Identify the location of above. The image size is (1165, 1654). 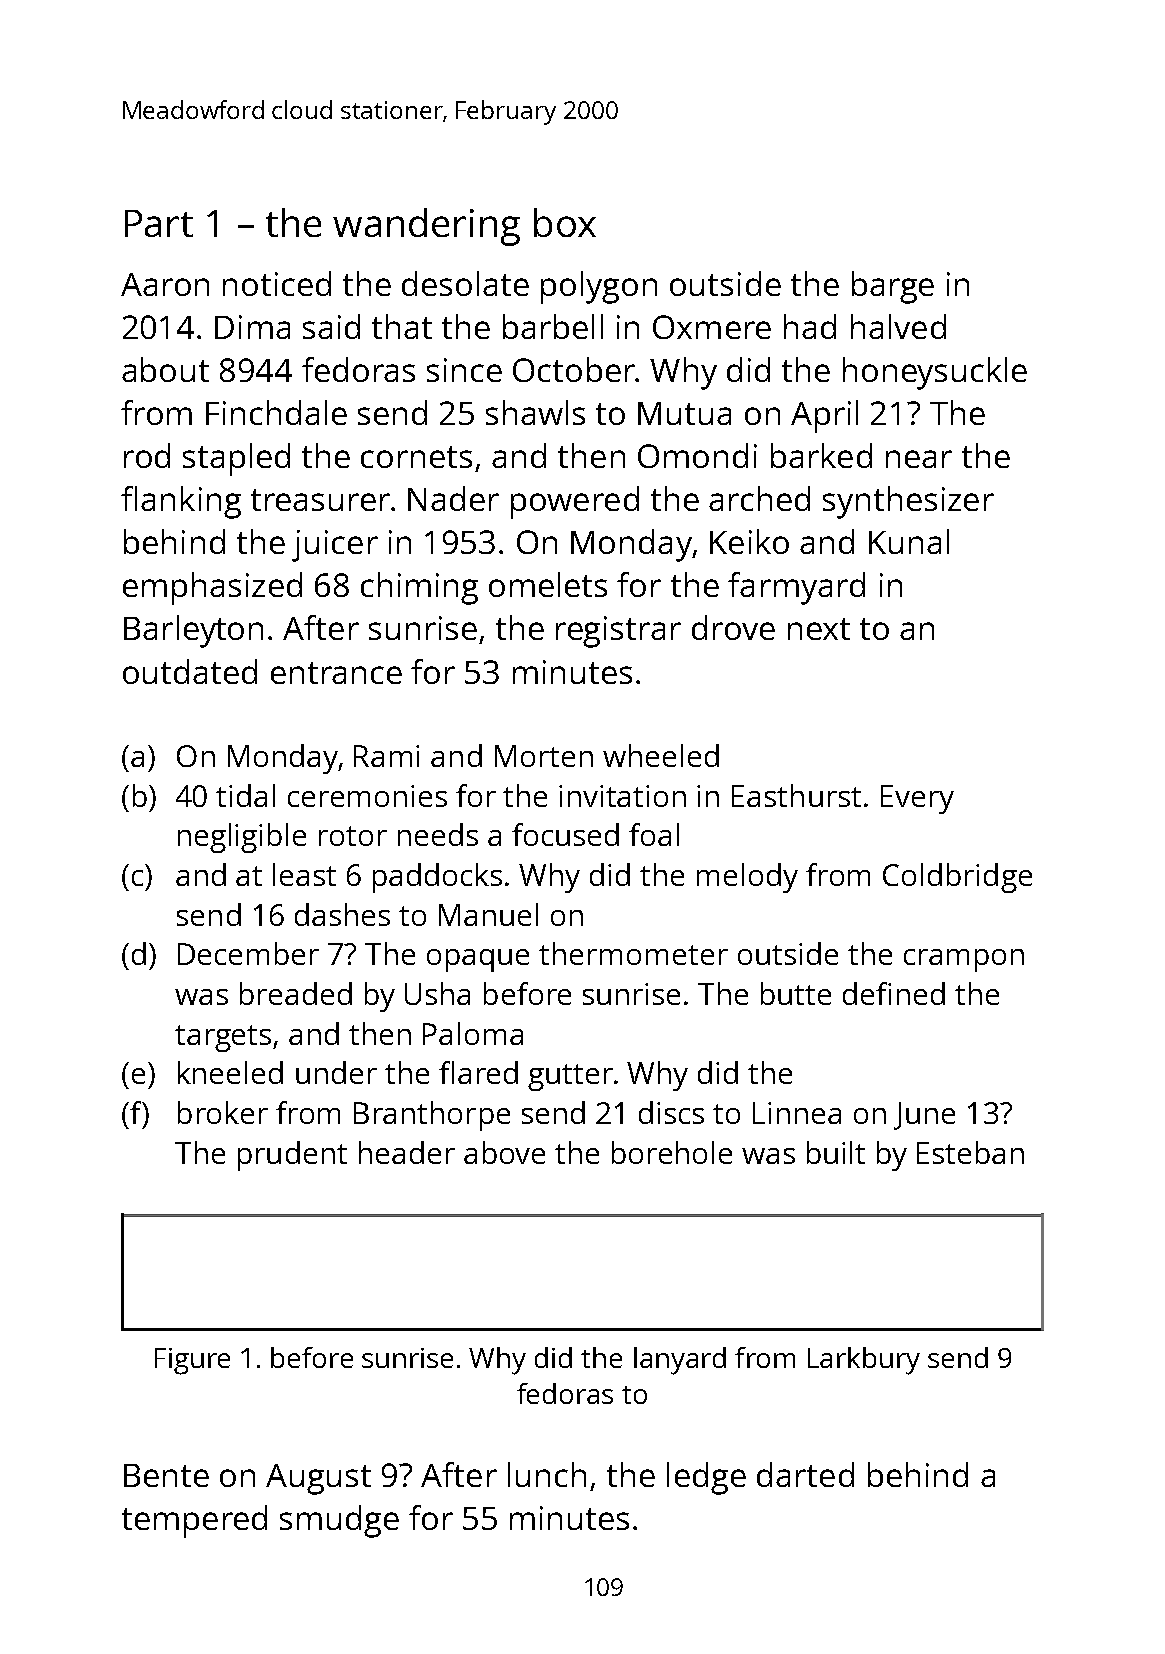
(504, 1152).
